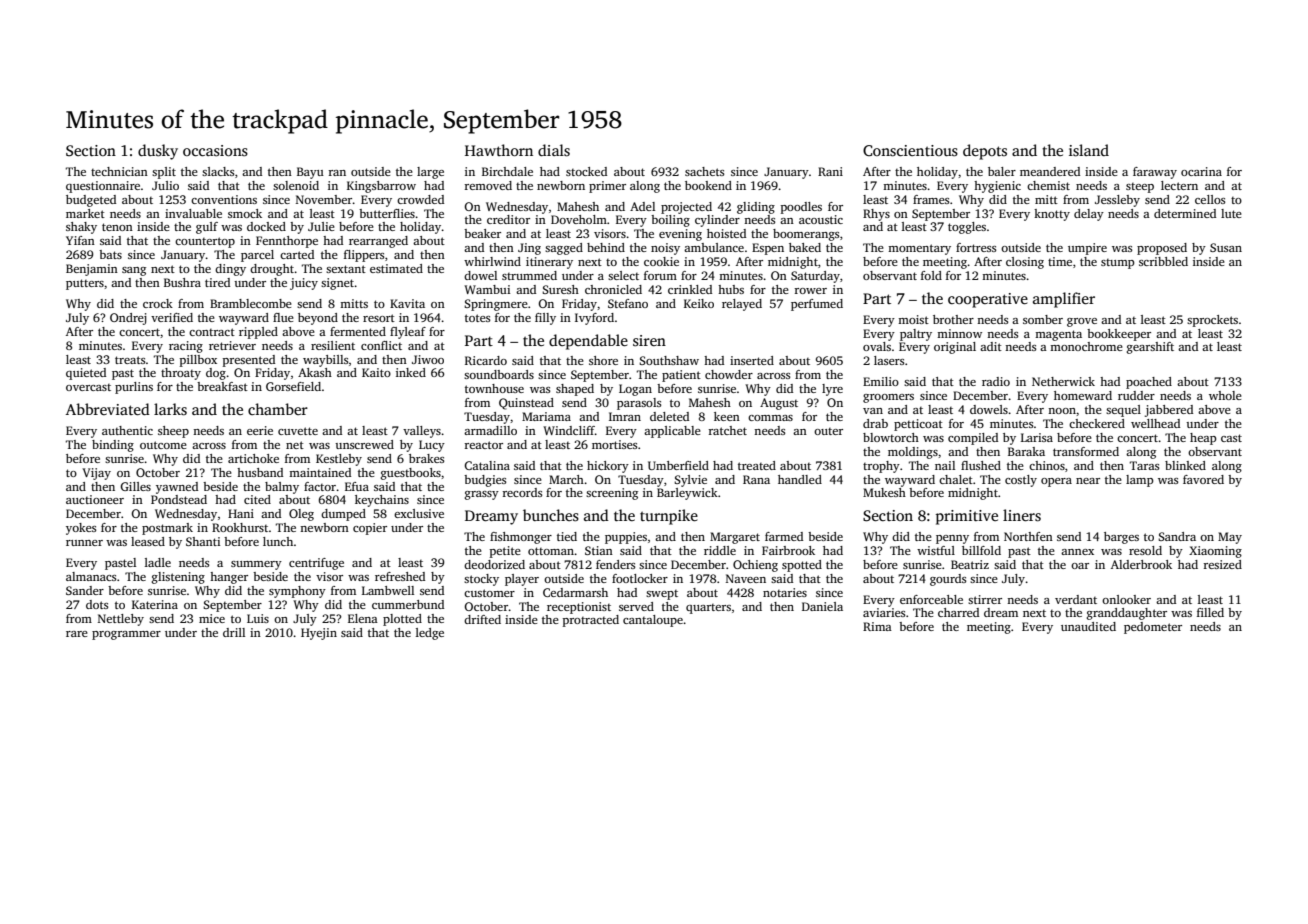 This page has height=924, width=1308. What do you see at coordinates (130, 360) in the page?
I see `treats` at bounding box center [130, 360].
